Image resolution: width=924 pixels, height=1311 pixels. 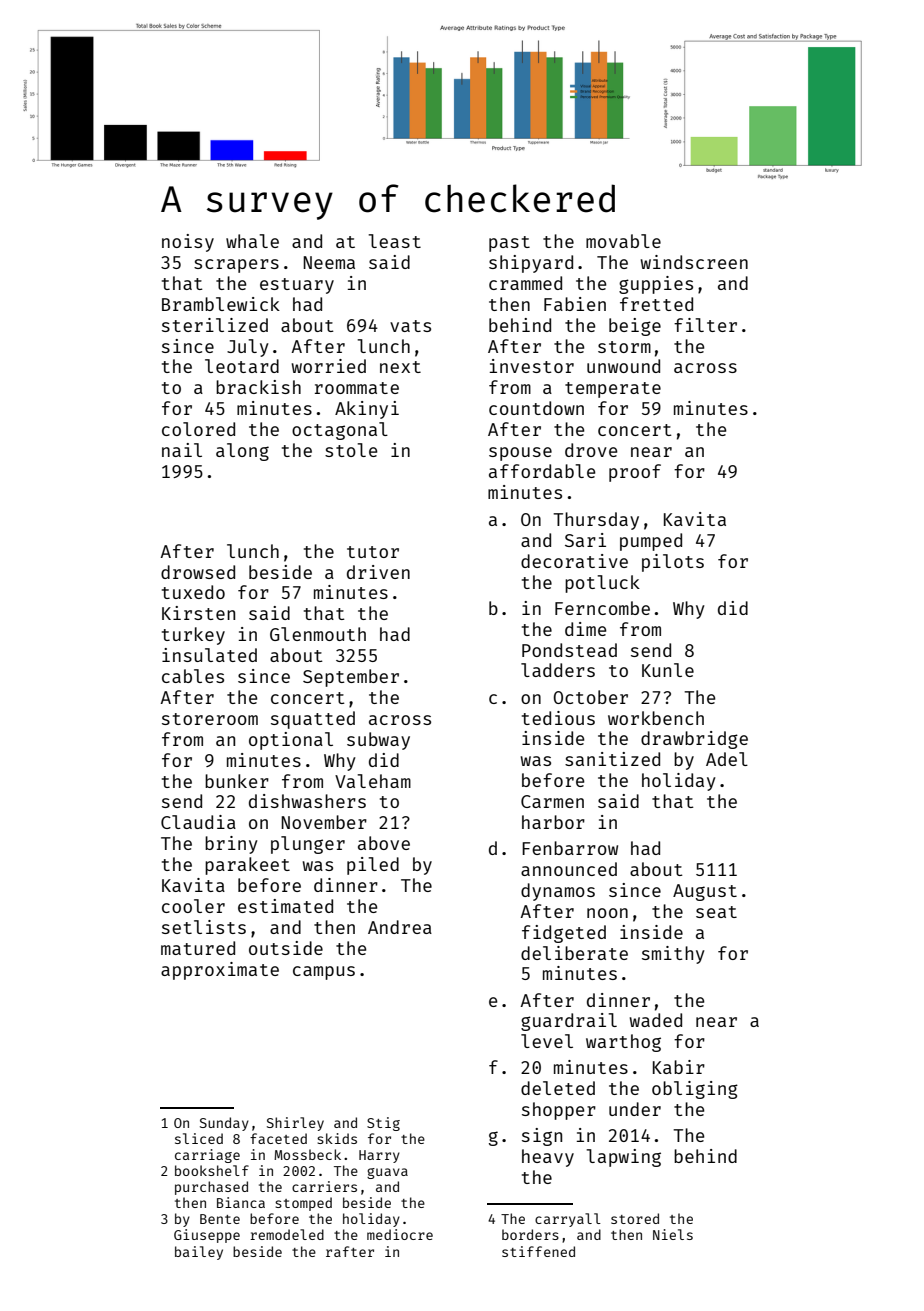 What do you see at coordinates (324, 973) in the screenshot?
I see `campus` at bounding box center [324, 973].
